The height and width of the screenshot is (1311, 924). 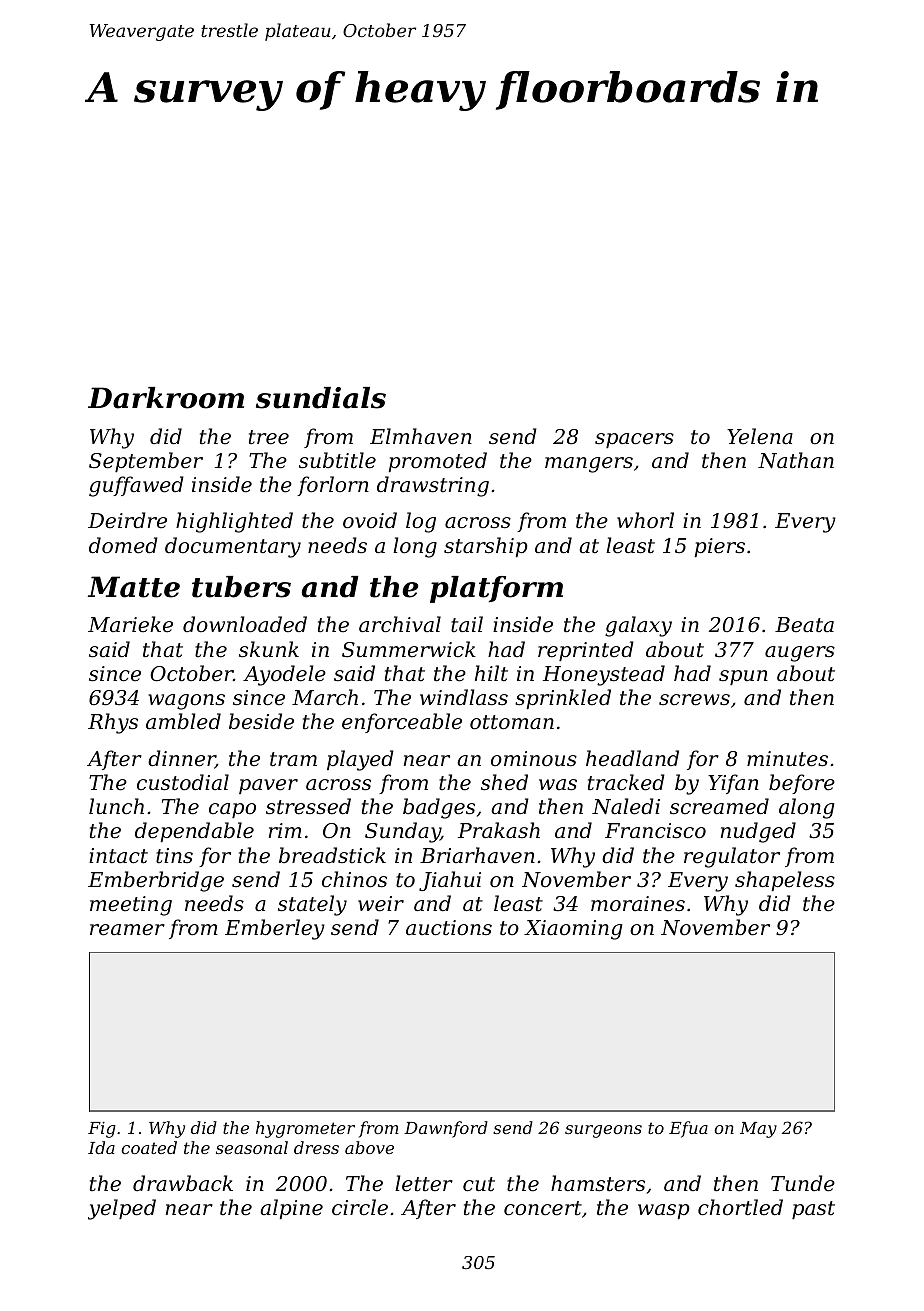 I want to click on piers, so click(x=720, y=547).
